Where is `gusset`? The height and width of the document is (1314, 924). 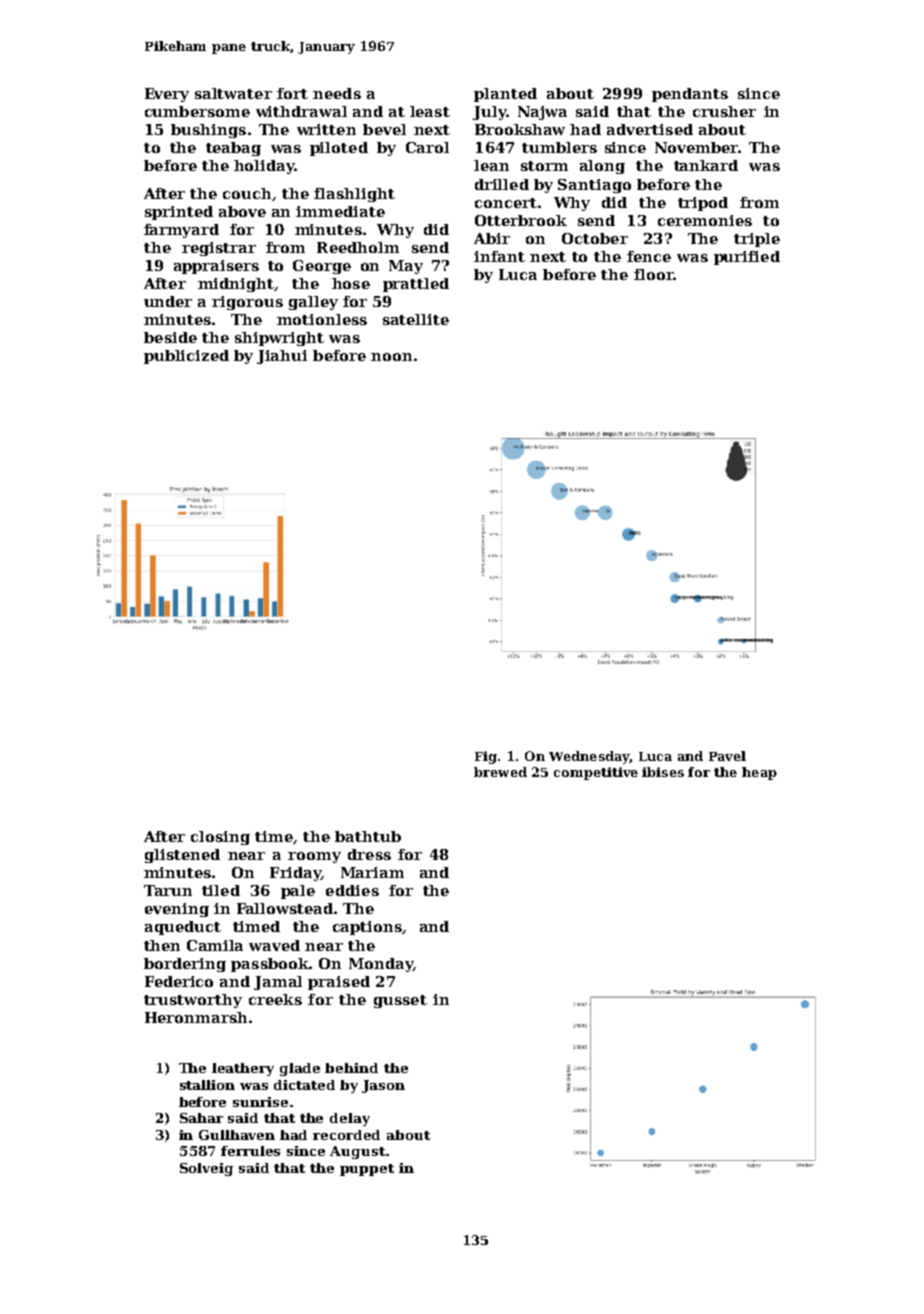
gusset is located at coordinates (400, 1001).
